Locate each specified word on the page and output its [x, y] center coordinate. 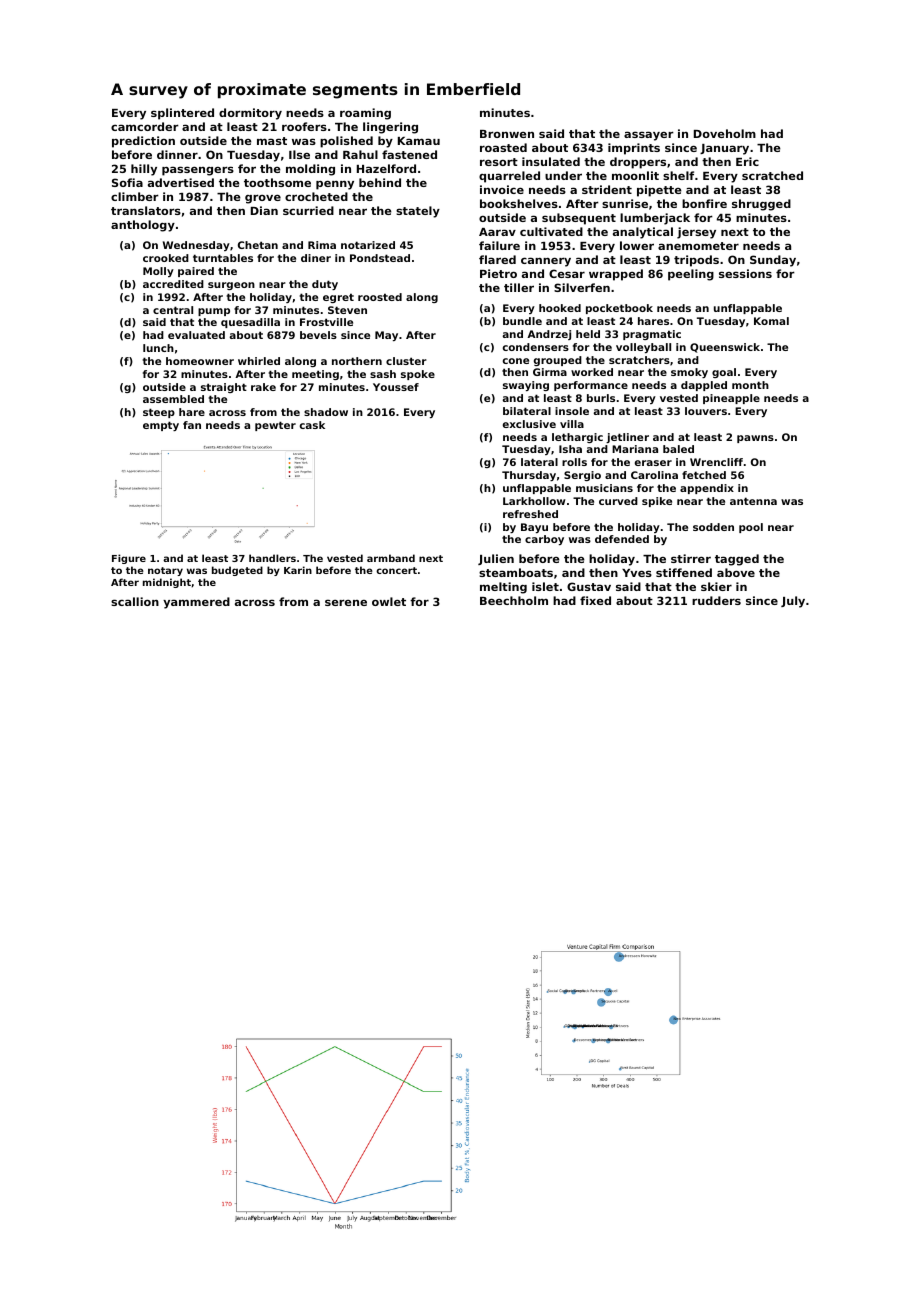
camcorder [145, 126]
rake [263, 387]
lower [637, 245]
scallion [135, 601]
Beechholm [514, 600]
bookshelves [519, 203]
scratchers [639, 360]
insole [572, 411]
